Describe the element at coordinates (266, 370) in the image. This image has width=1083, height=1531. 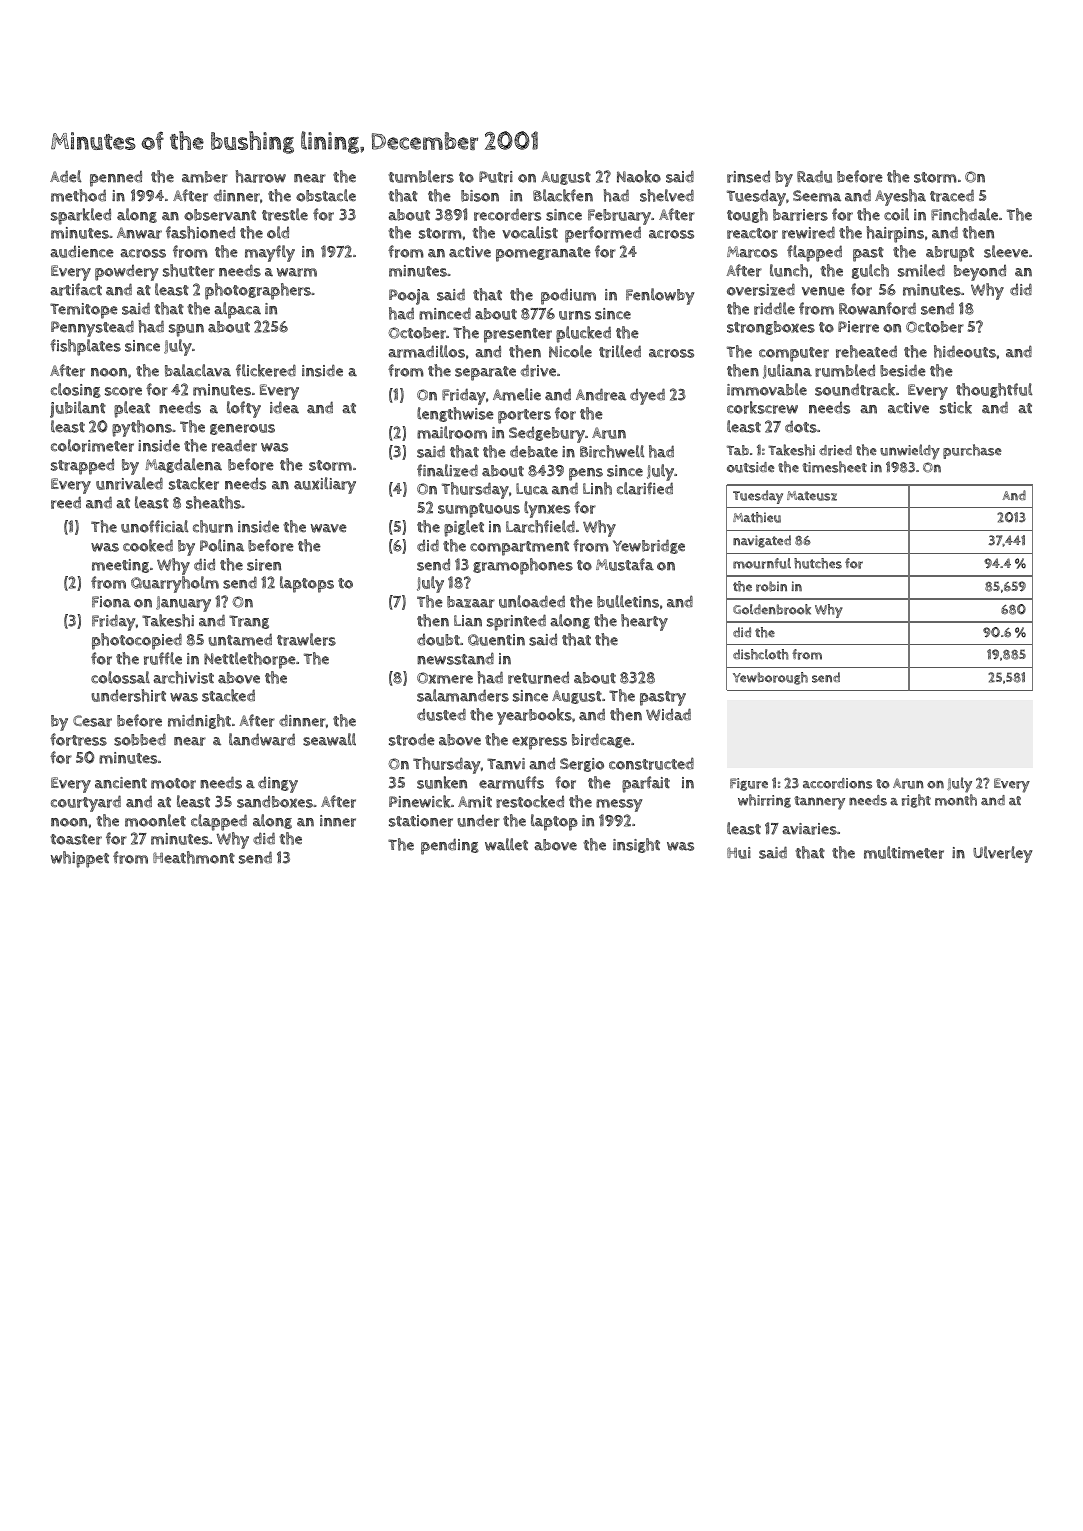
I see `flickered` at that location.
